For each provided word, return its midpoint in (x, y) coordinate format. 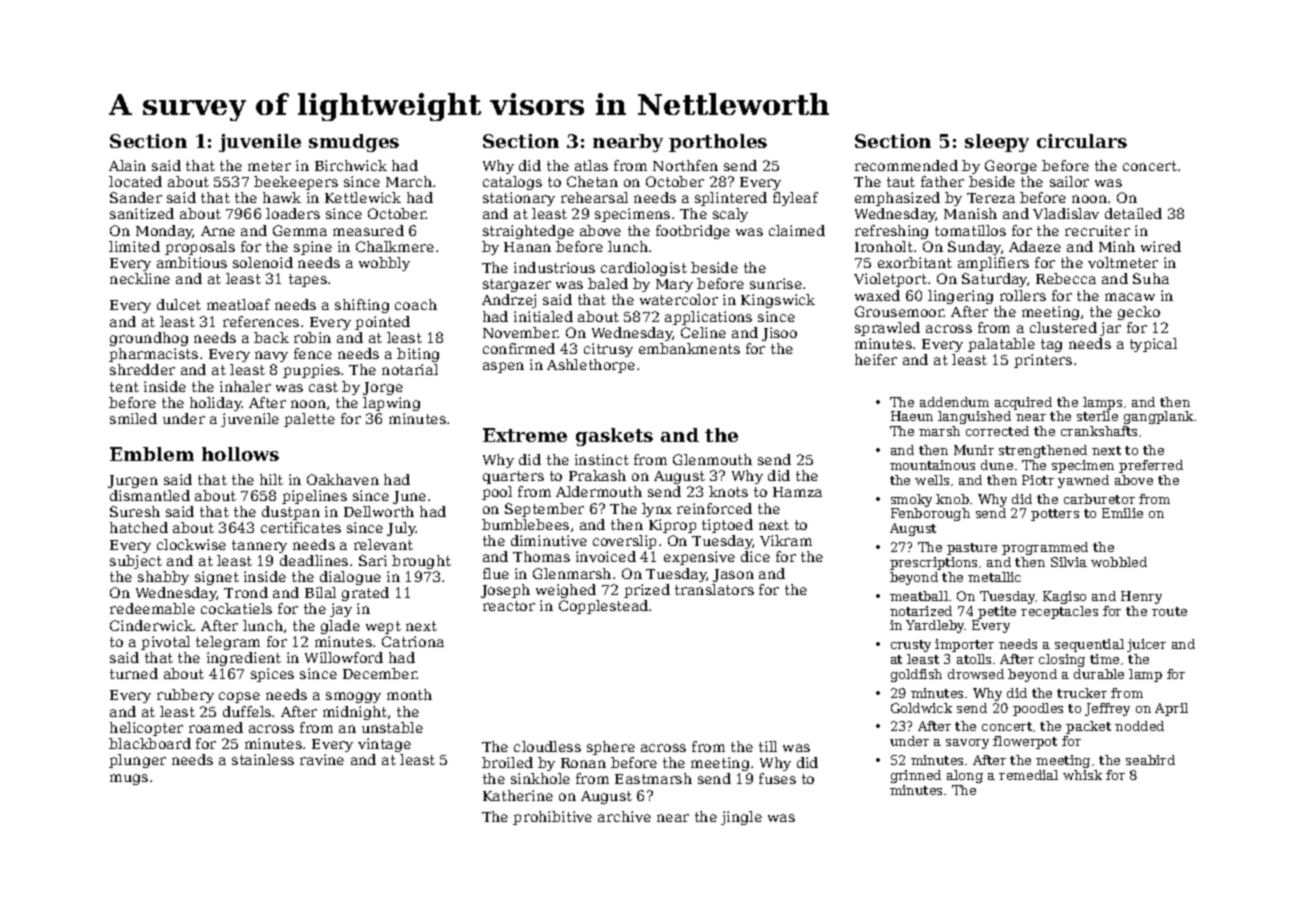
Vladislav (1066, 213)
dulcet (179, 304)
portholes (718, 143)
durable (1099, 674)
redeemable (152, 608)
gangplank (1158, 417)
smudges (354, 143)
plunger (137, 761)
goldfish (916, 675)
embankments (689, 348)
